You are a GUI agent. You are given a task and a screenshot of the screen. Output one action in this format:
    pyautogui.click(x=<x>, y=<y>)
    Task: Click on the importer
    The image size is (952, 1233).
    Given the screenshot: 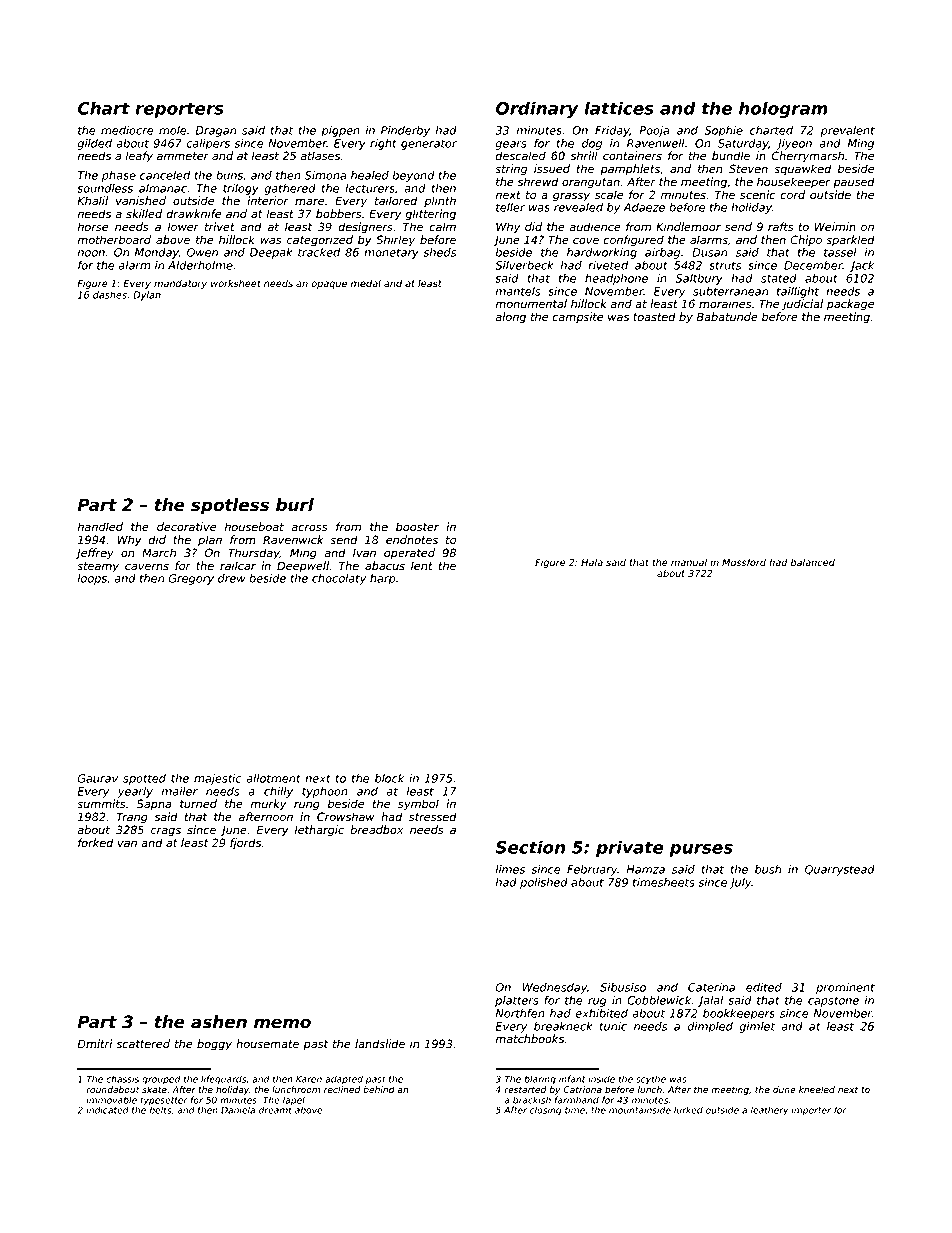 What is the action you would take?
    pyautogui.click(x=811, y=1110)
